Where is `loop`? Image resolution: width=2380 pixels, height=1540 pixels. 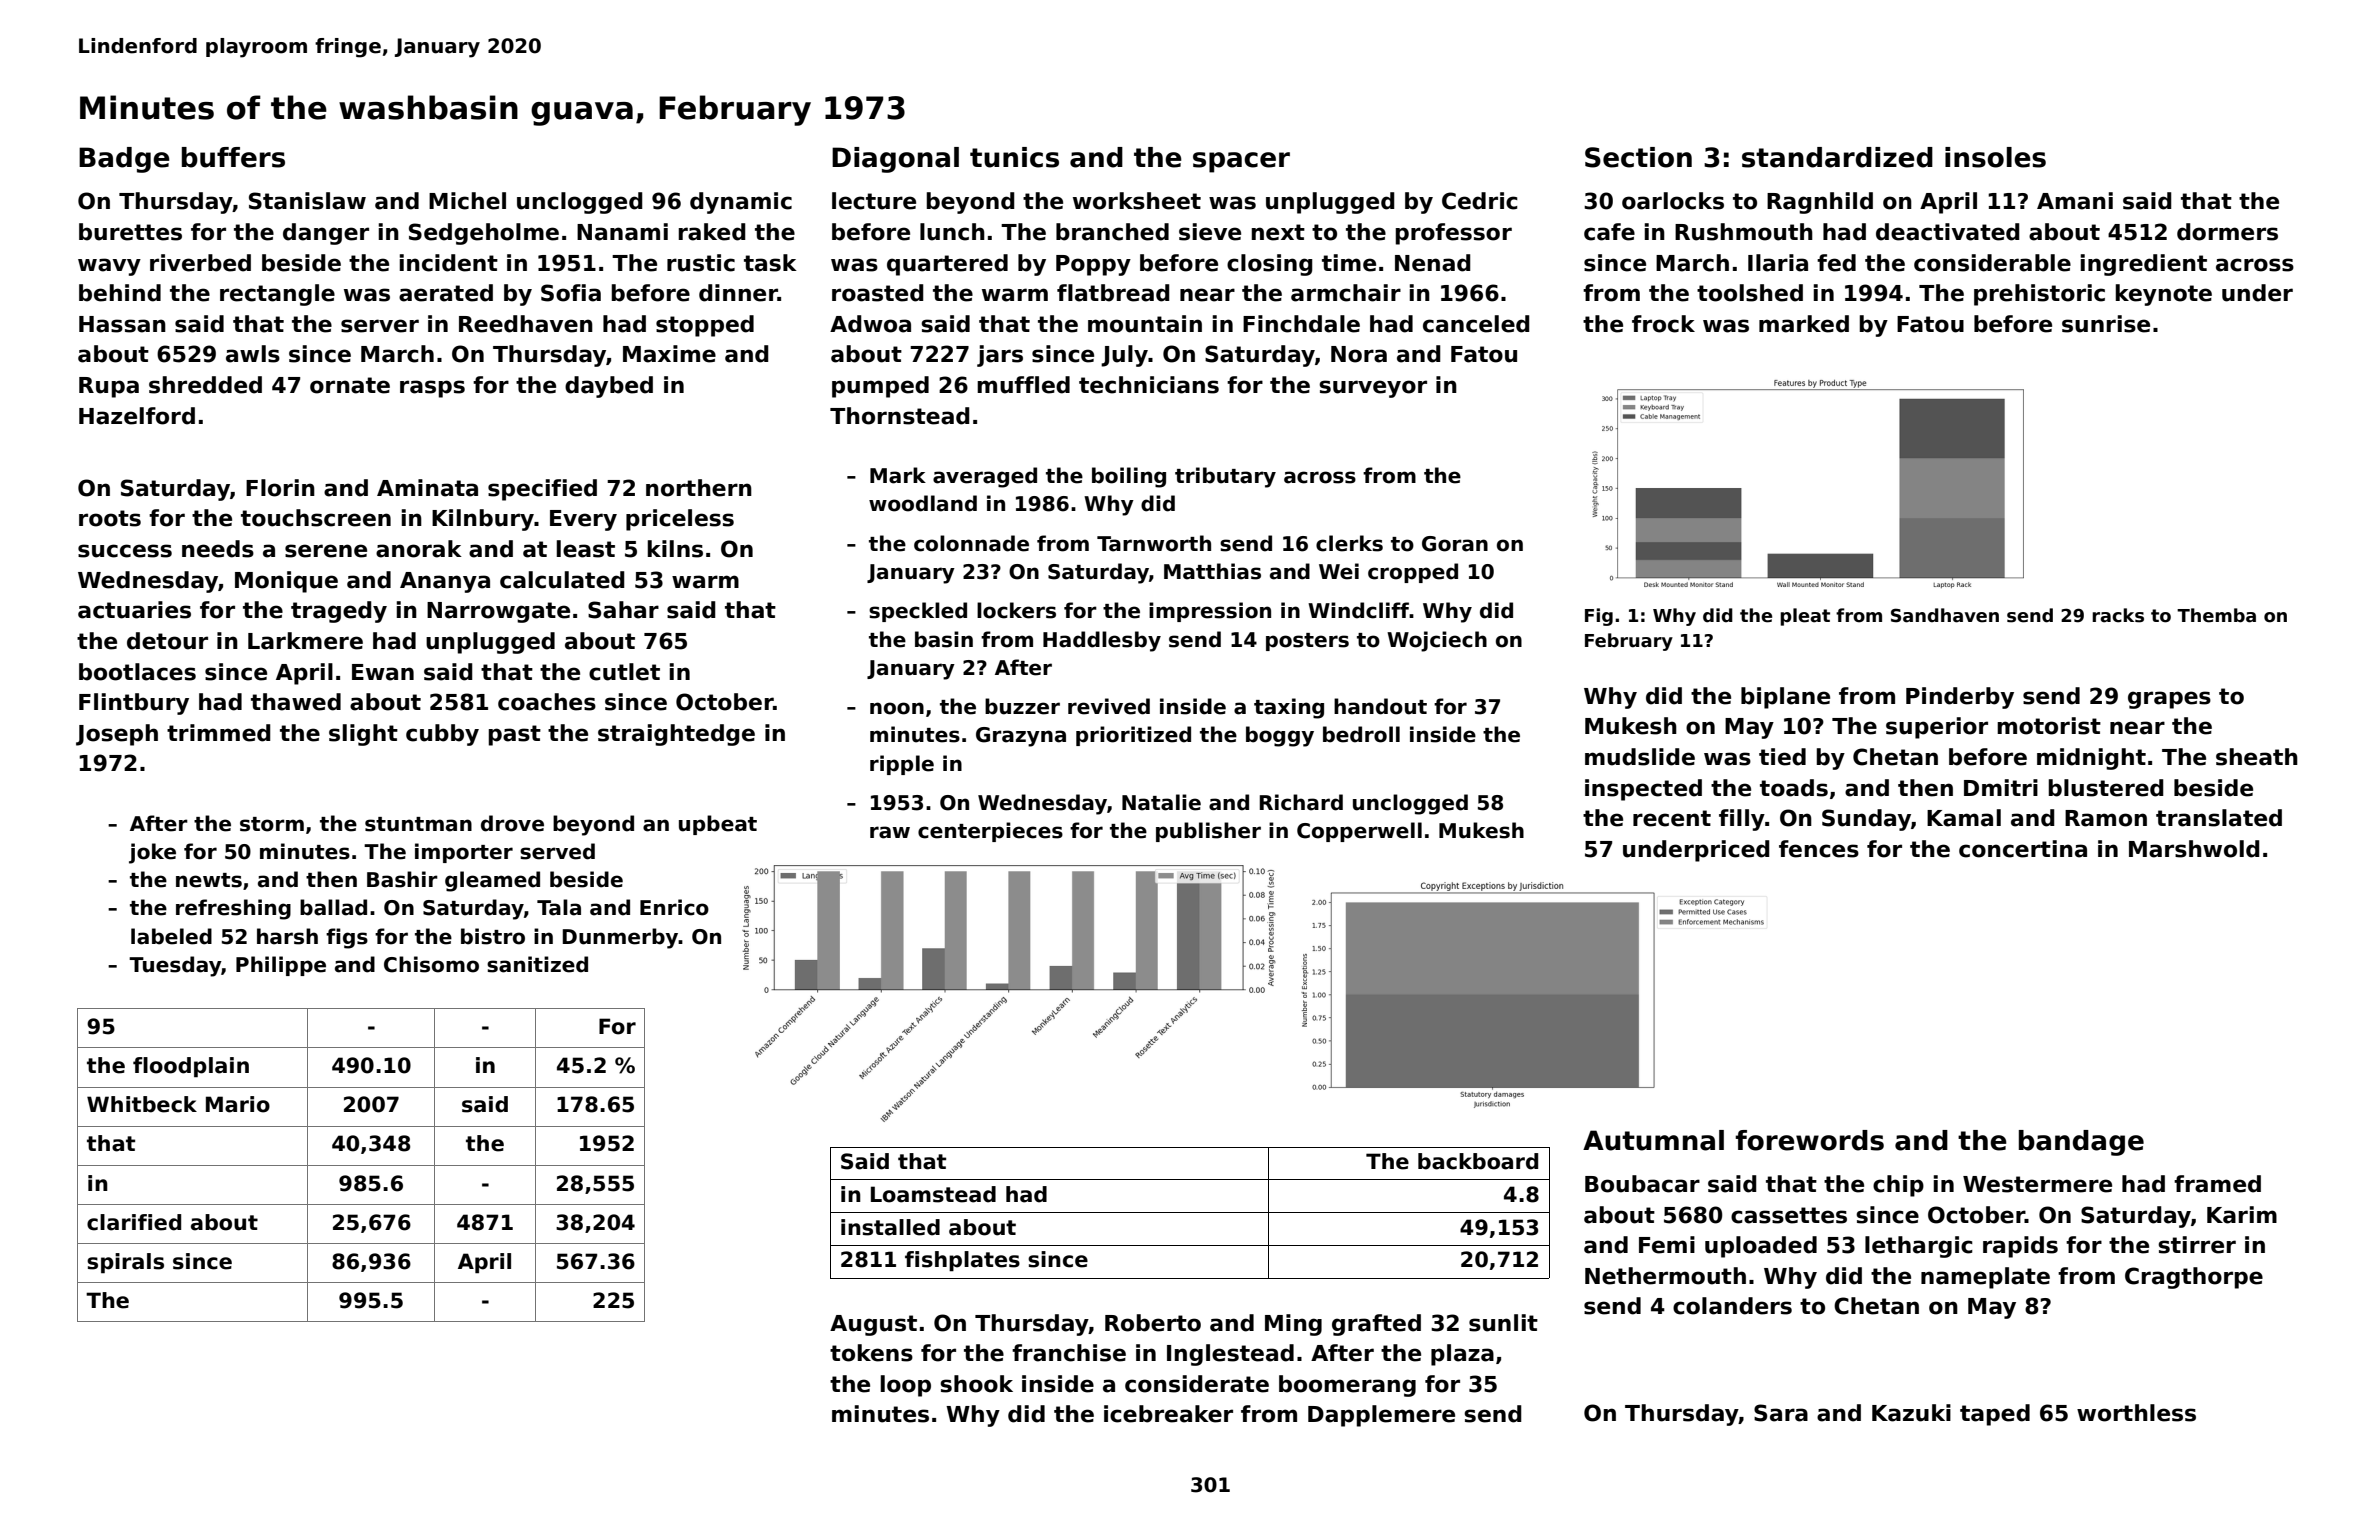 loop is located at coordinates (906, 1386).
